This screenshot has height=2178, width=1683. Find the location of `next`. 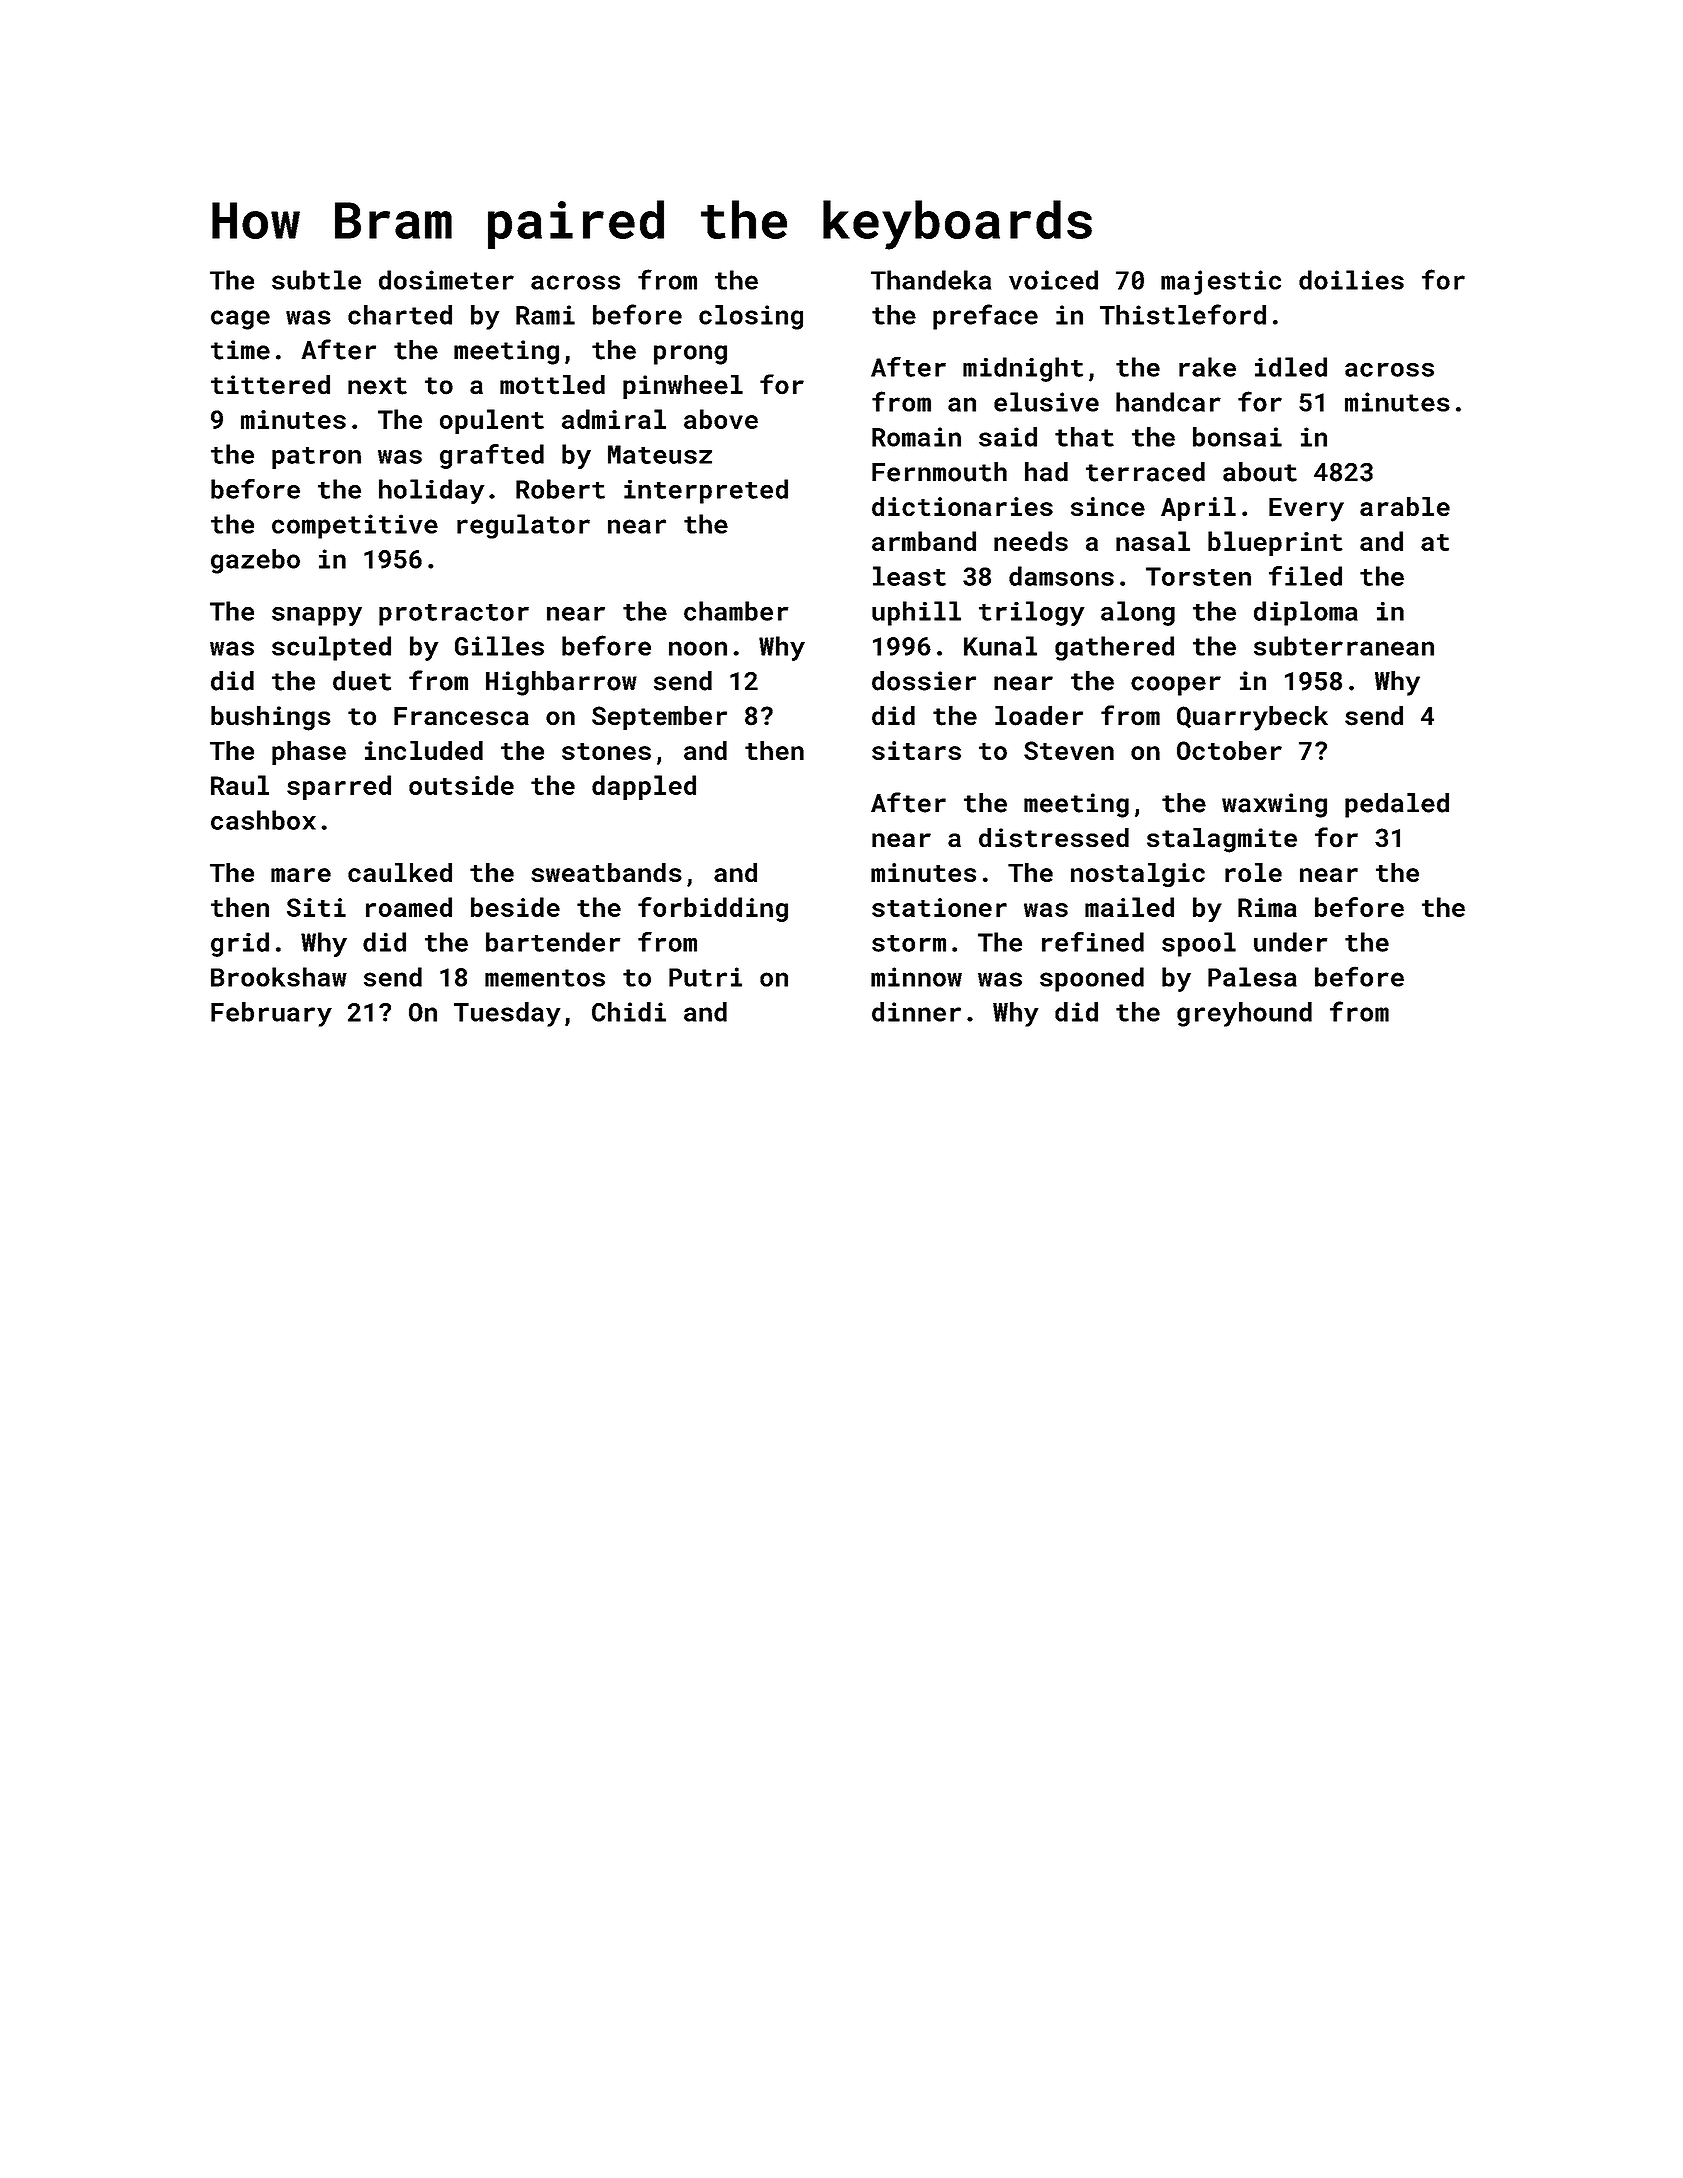

next is located at coordinates (377, 386).
